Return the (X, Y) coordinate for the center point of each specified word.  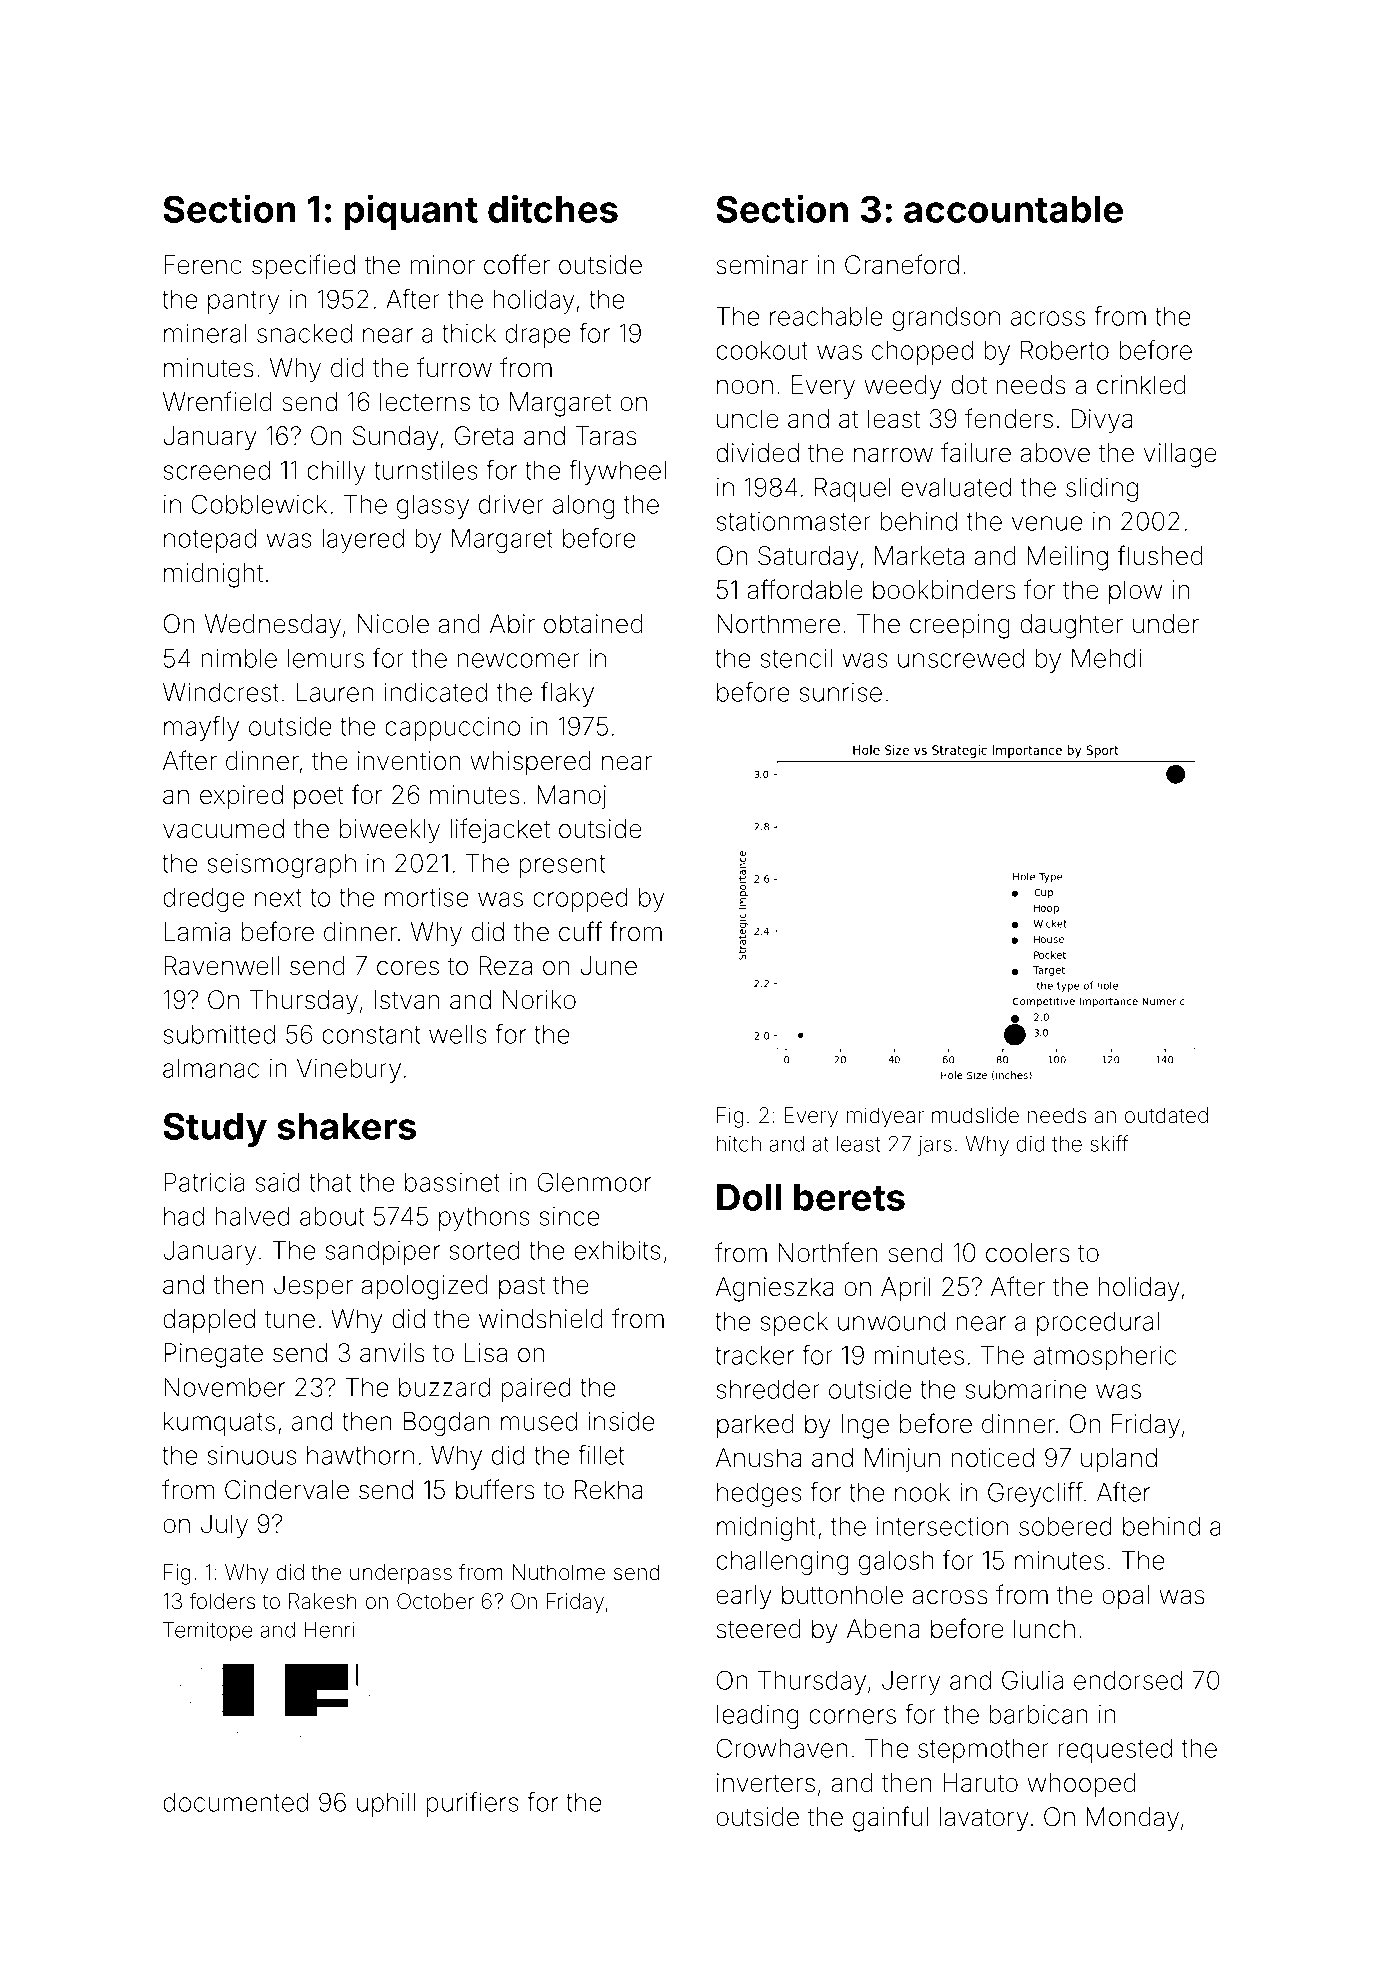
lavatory (984, 1819)
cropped (580, 900)
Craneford (902, 264)
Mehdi (1106, 658)
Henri (329, 1630)
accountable (1013, 209)
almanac (211, 1068)
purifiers (473, 1804)
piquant (411, 212)
